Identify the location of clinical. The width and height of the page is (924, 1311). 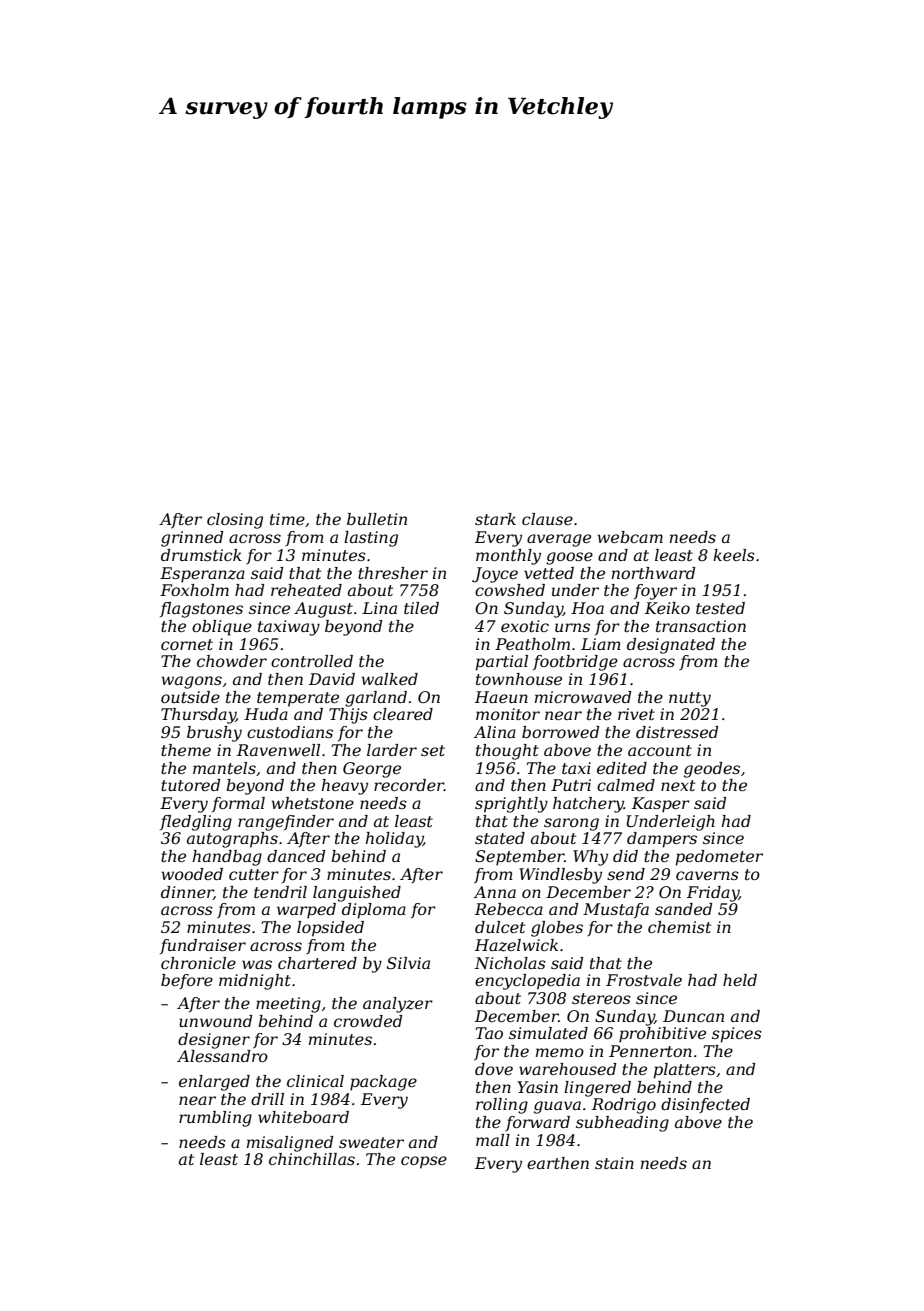
(315, 1081).
